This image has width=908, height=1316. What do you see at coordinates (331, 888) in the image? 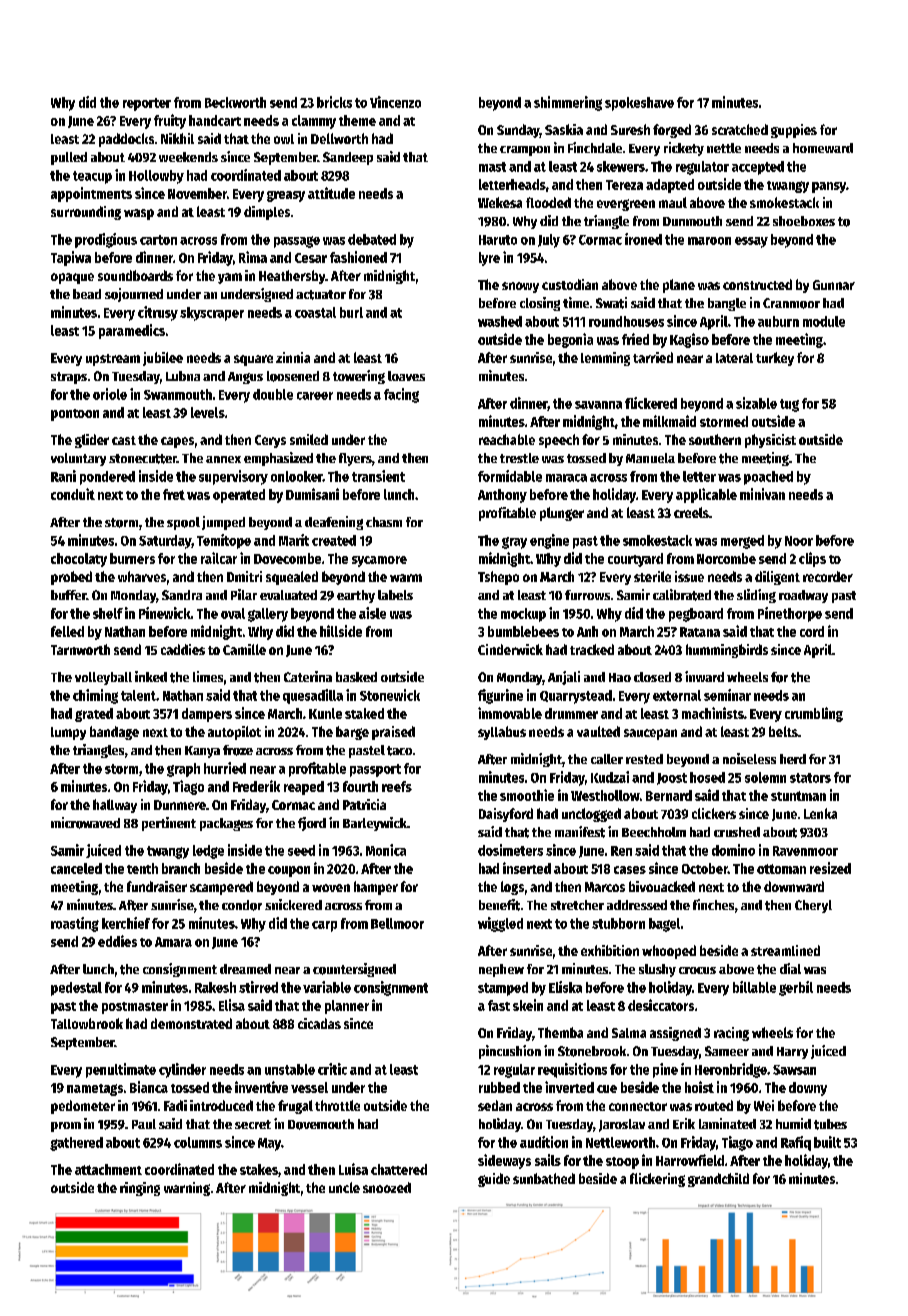
I see `woven` at bounding box center [331, 888].
